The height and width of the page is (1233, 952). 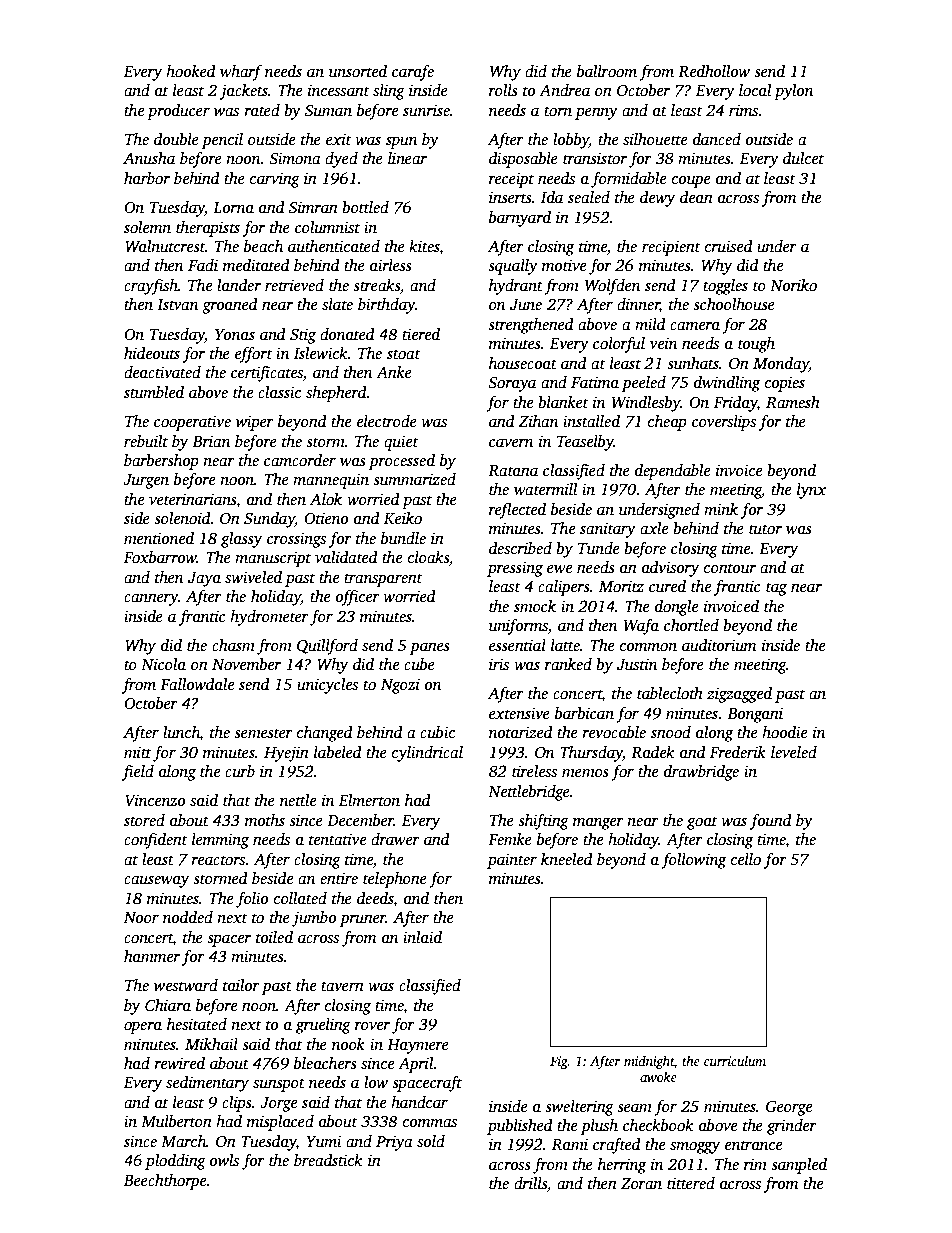 What do you see at coordinates (641, 627) in the page?
I see `Wafa` at bounding box center [641, 627].
